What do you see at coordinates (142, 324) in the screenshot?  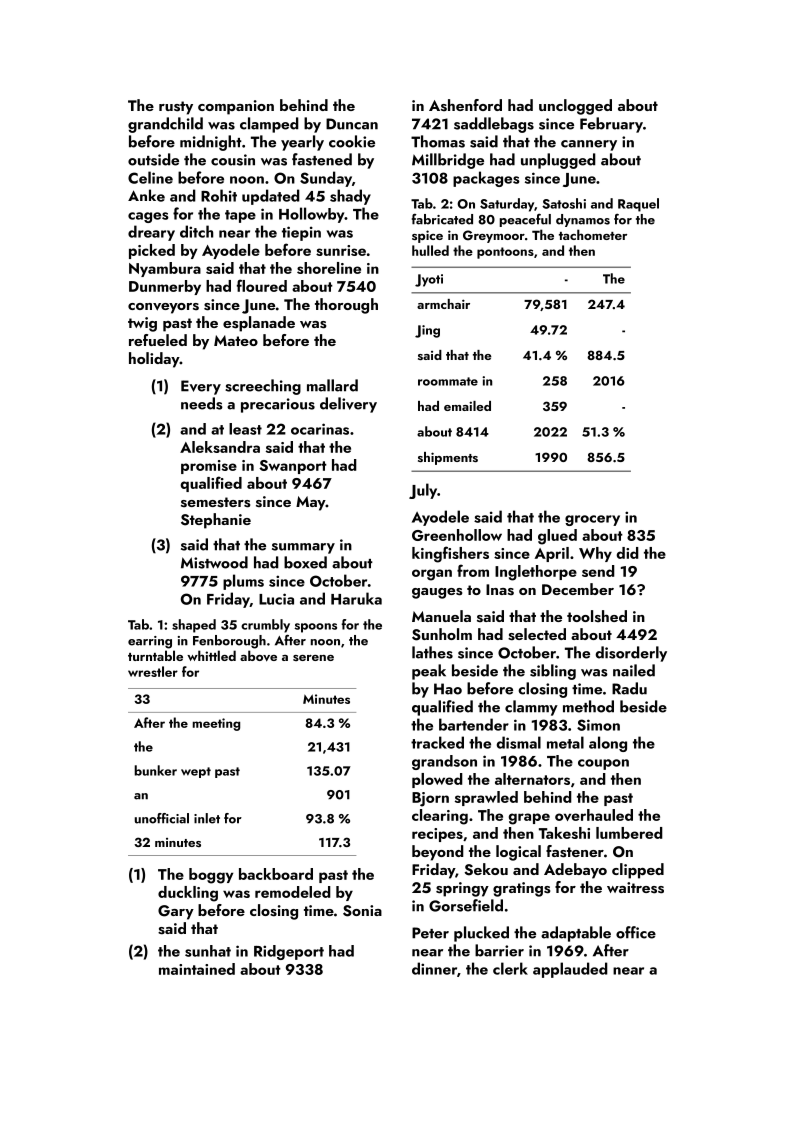 I see `twig` at bounding box center [142, 324].
